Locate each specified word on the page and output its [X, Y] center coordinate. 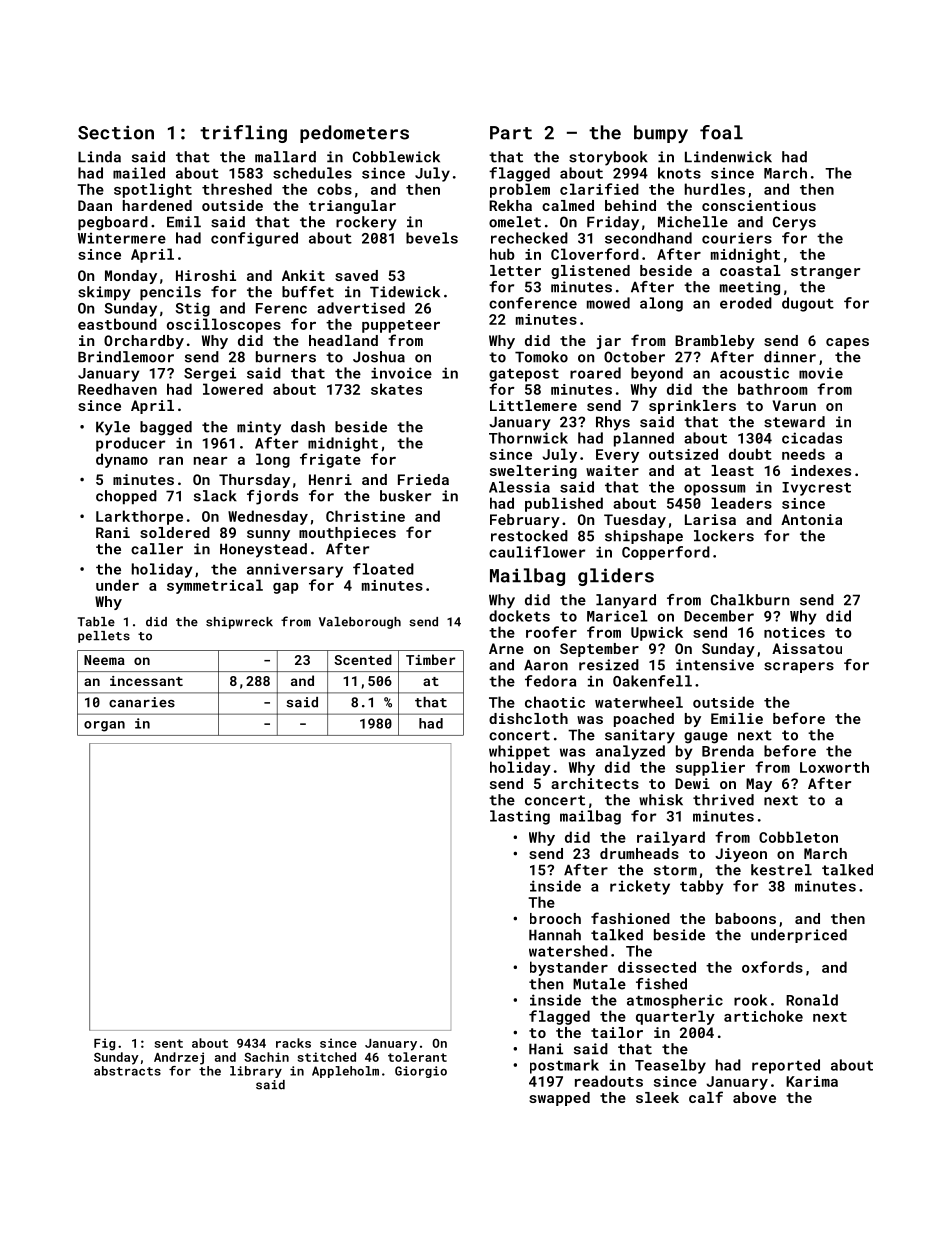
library [256, 1072]
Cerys [794, 223]
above [754, 1097]
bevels [432, 238]
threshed [237, 189]
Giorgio [421, 1072]
